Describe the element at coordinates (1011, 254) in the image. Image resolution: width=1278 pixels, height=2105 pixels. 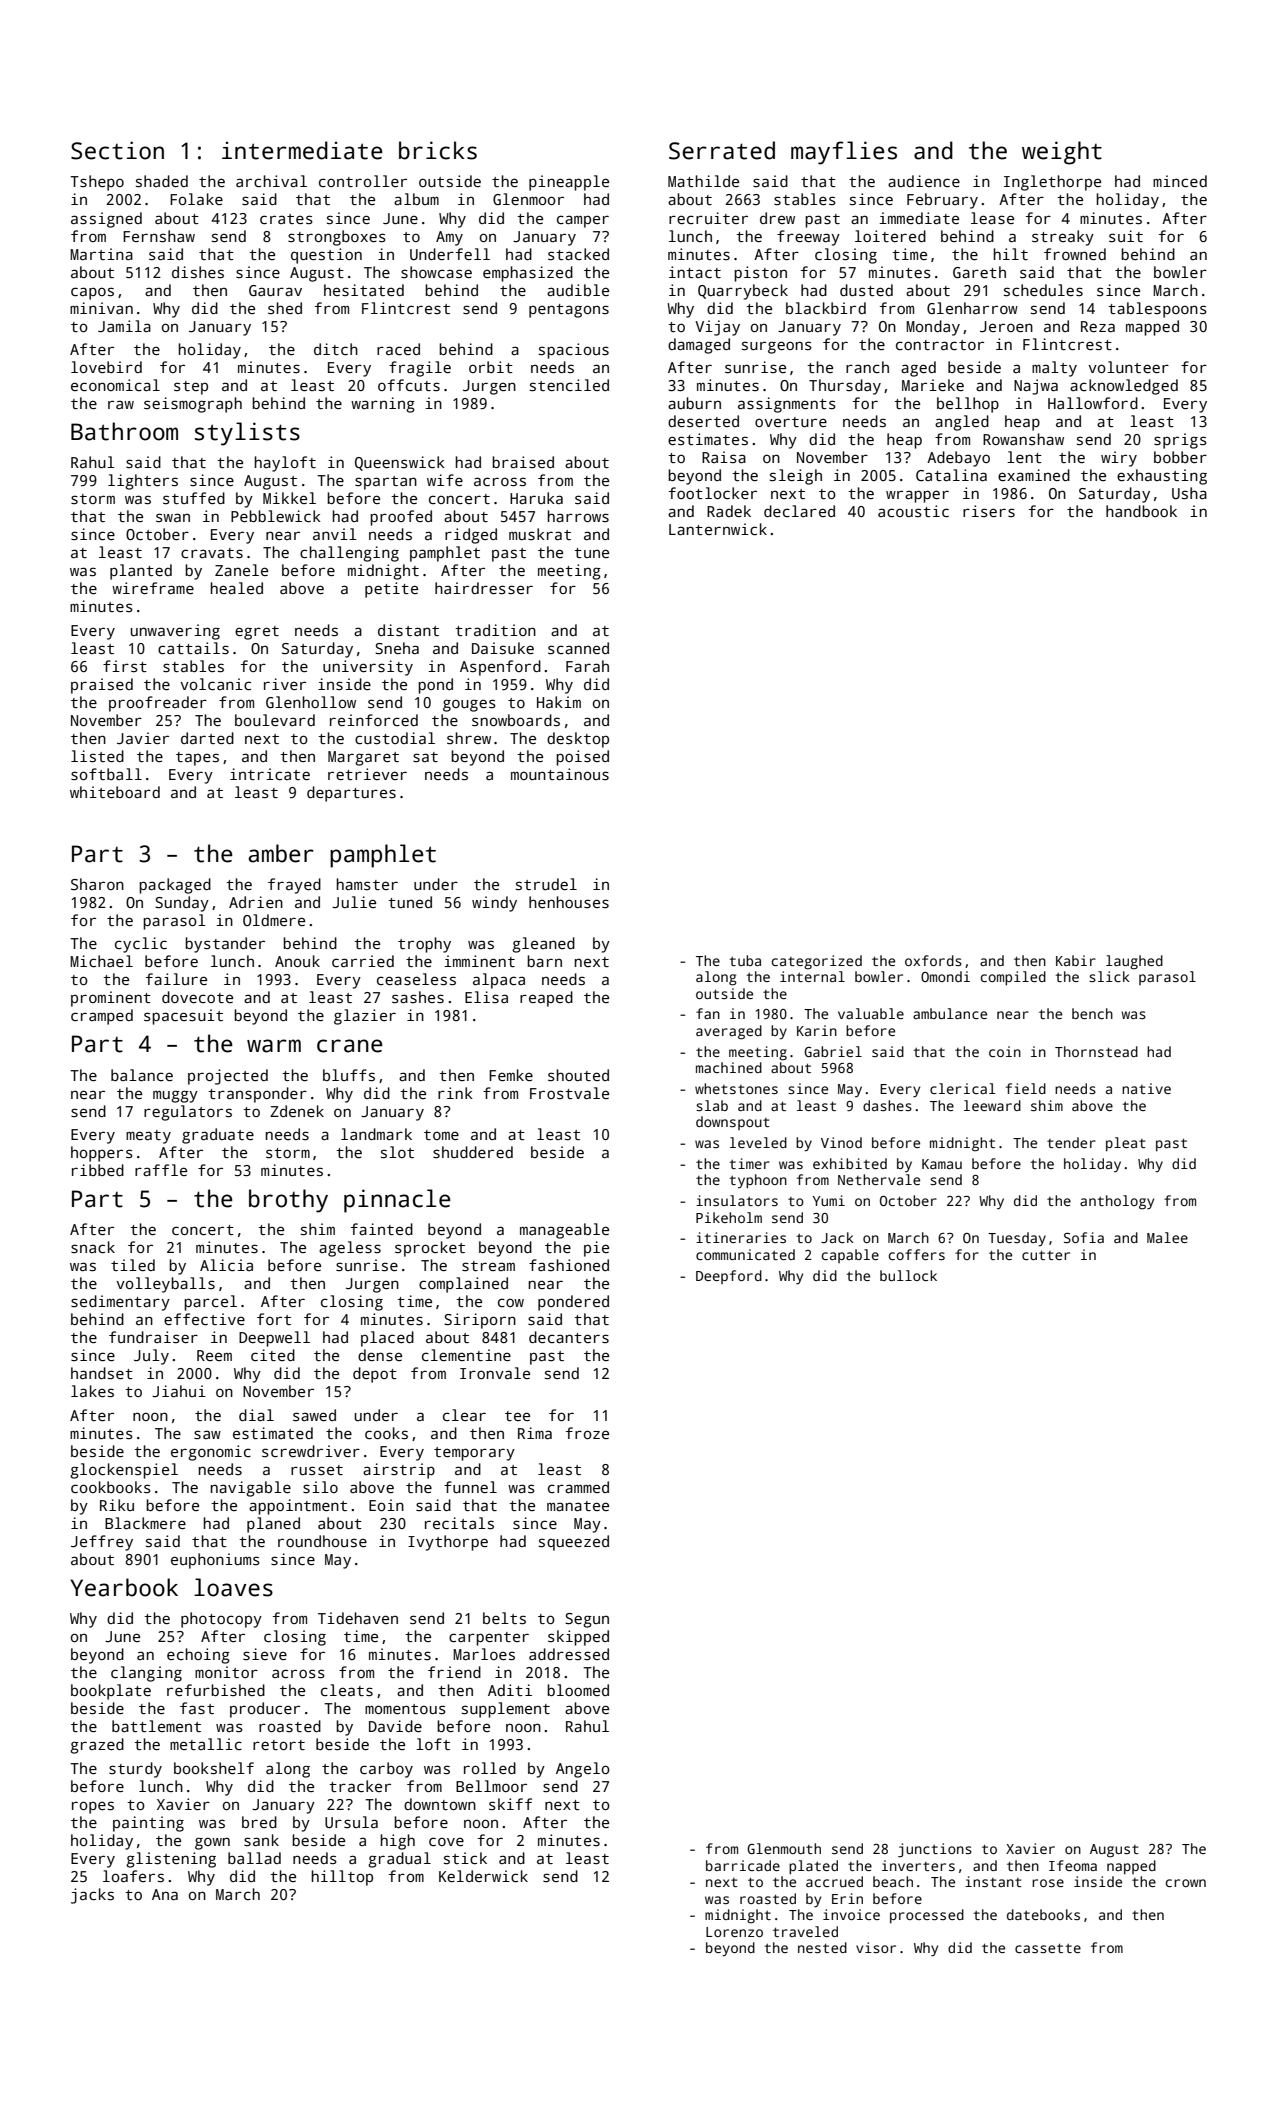
I see `hilt` at that location.
